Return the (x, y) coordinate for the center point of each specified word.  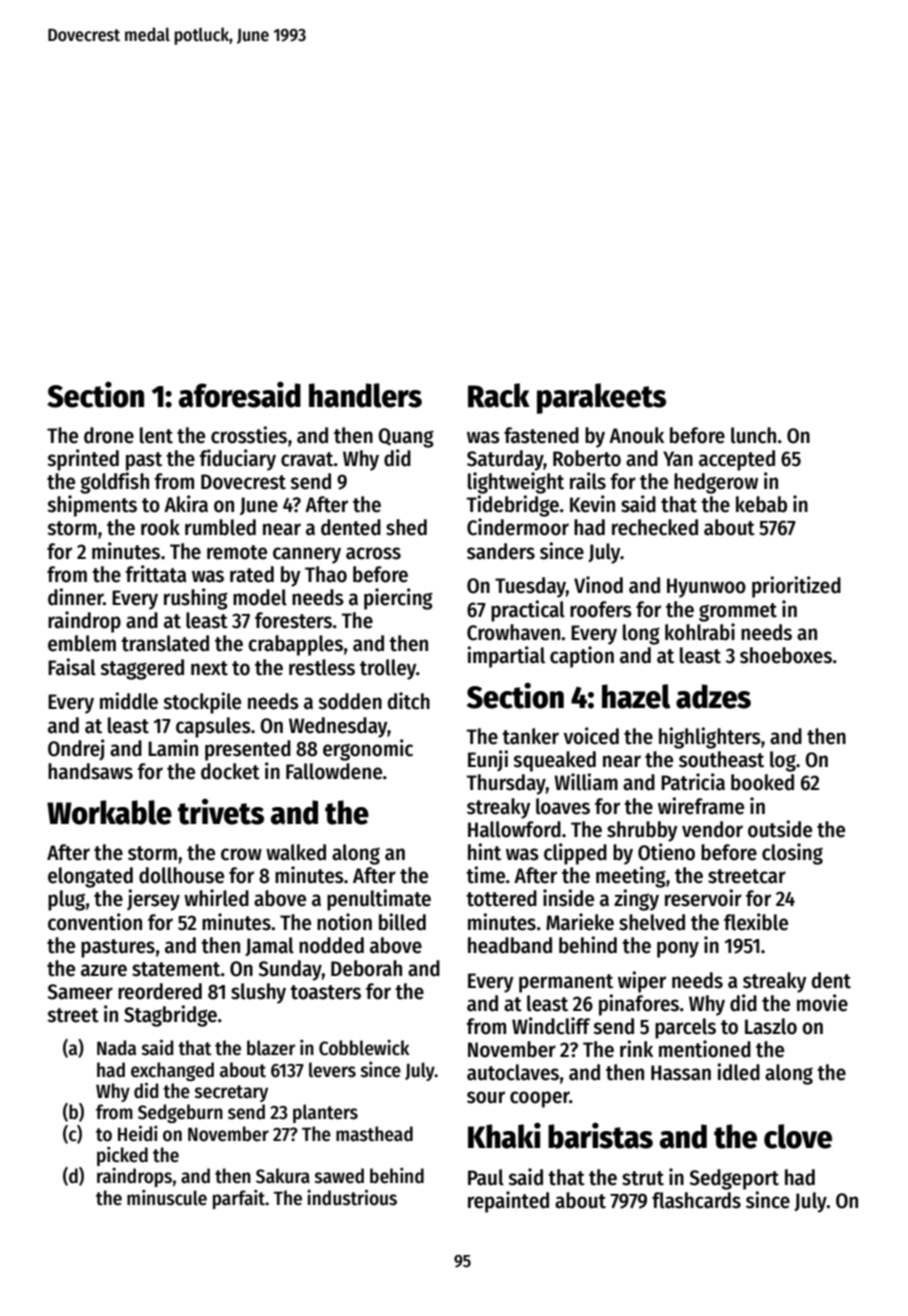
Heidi (138, 1133)
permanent (566, 983)
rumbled (220, 527)
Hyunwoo (706, 588)
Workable (109, 812)
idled (738, 1072)
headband (510, 945)
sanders (501, 551)
